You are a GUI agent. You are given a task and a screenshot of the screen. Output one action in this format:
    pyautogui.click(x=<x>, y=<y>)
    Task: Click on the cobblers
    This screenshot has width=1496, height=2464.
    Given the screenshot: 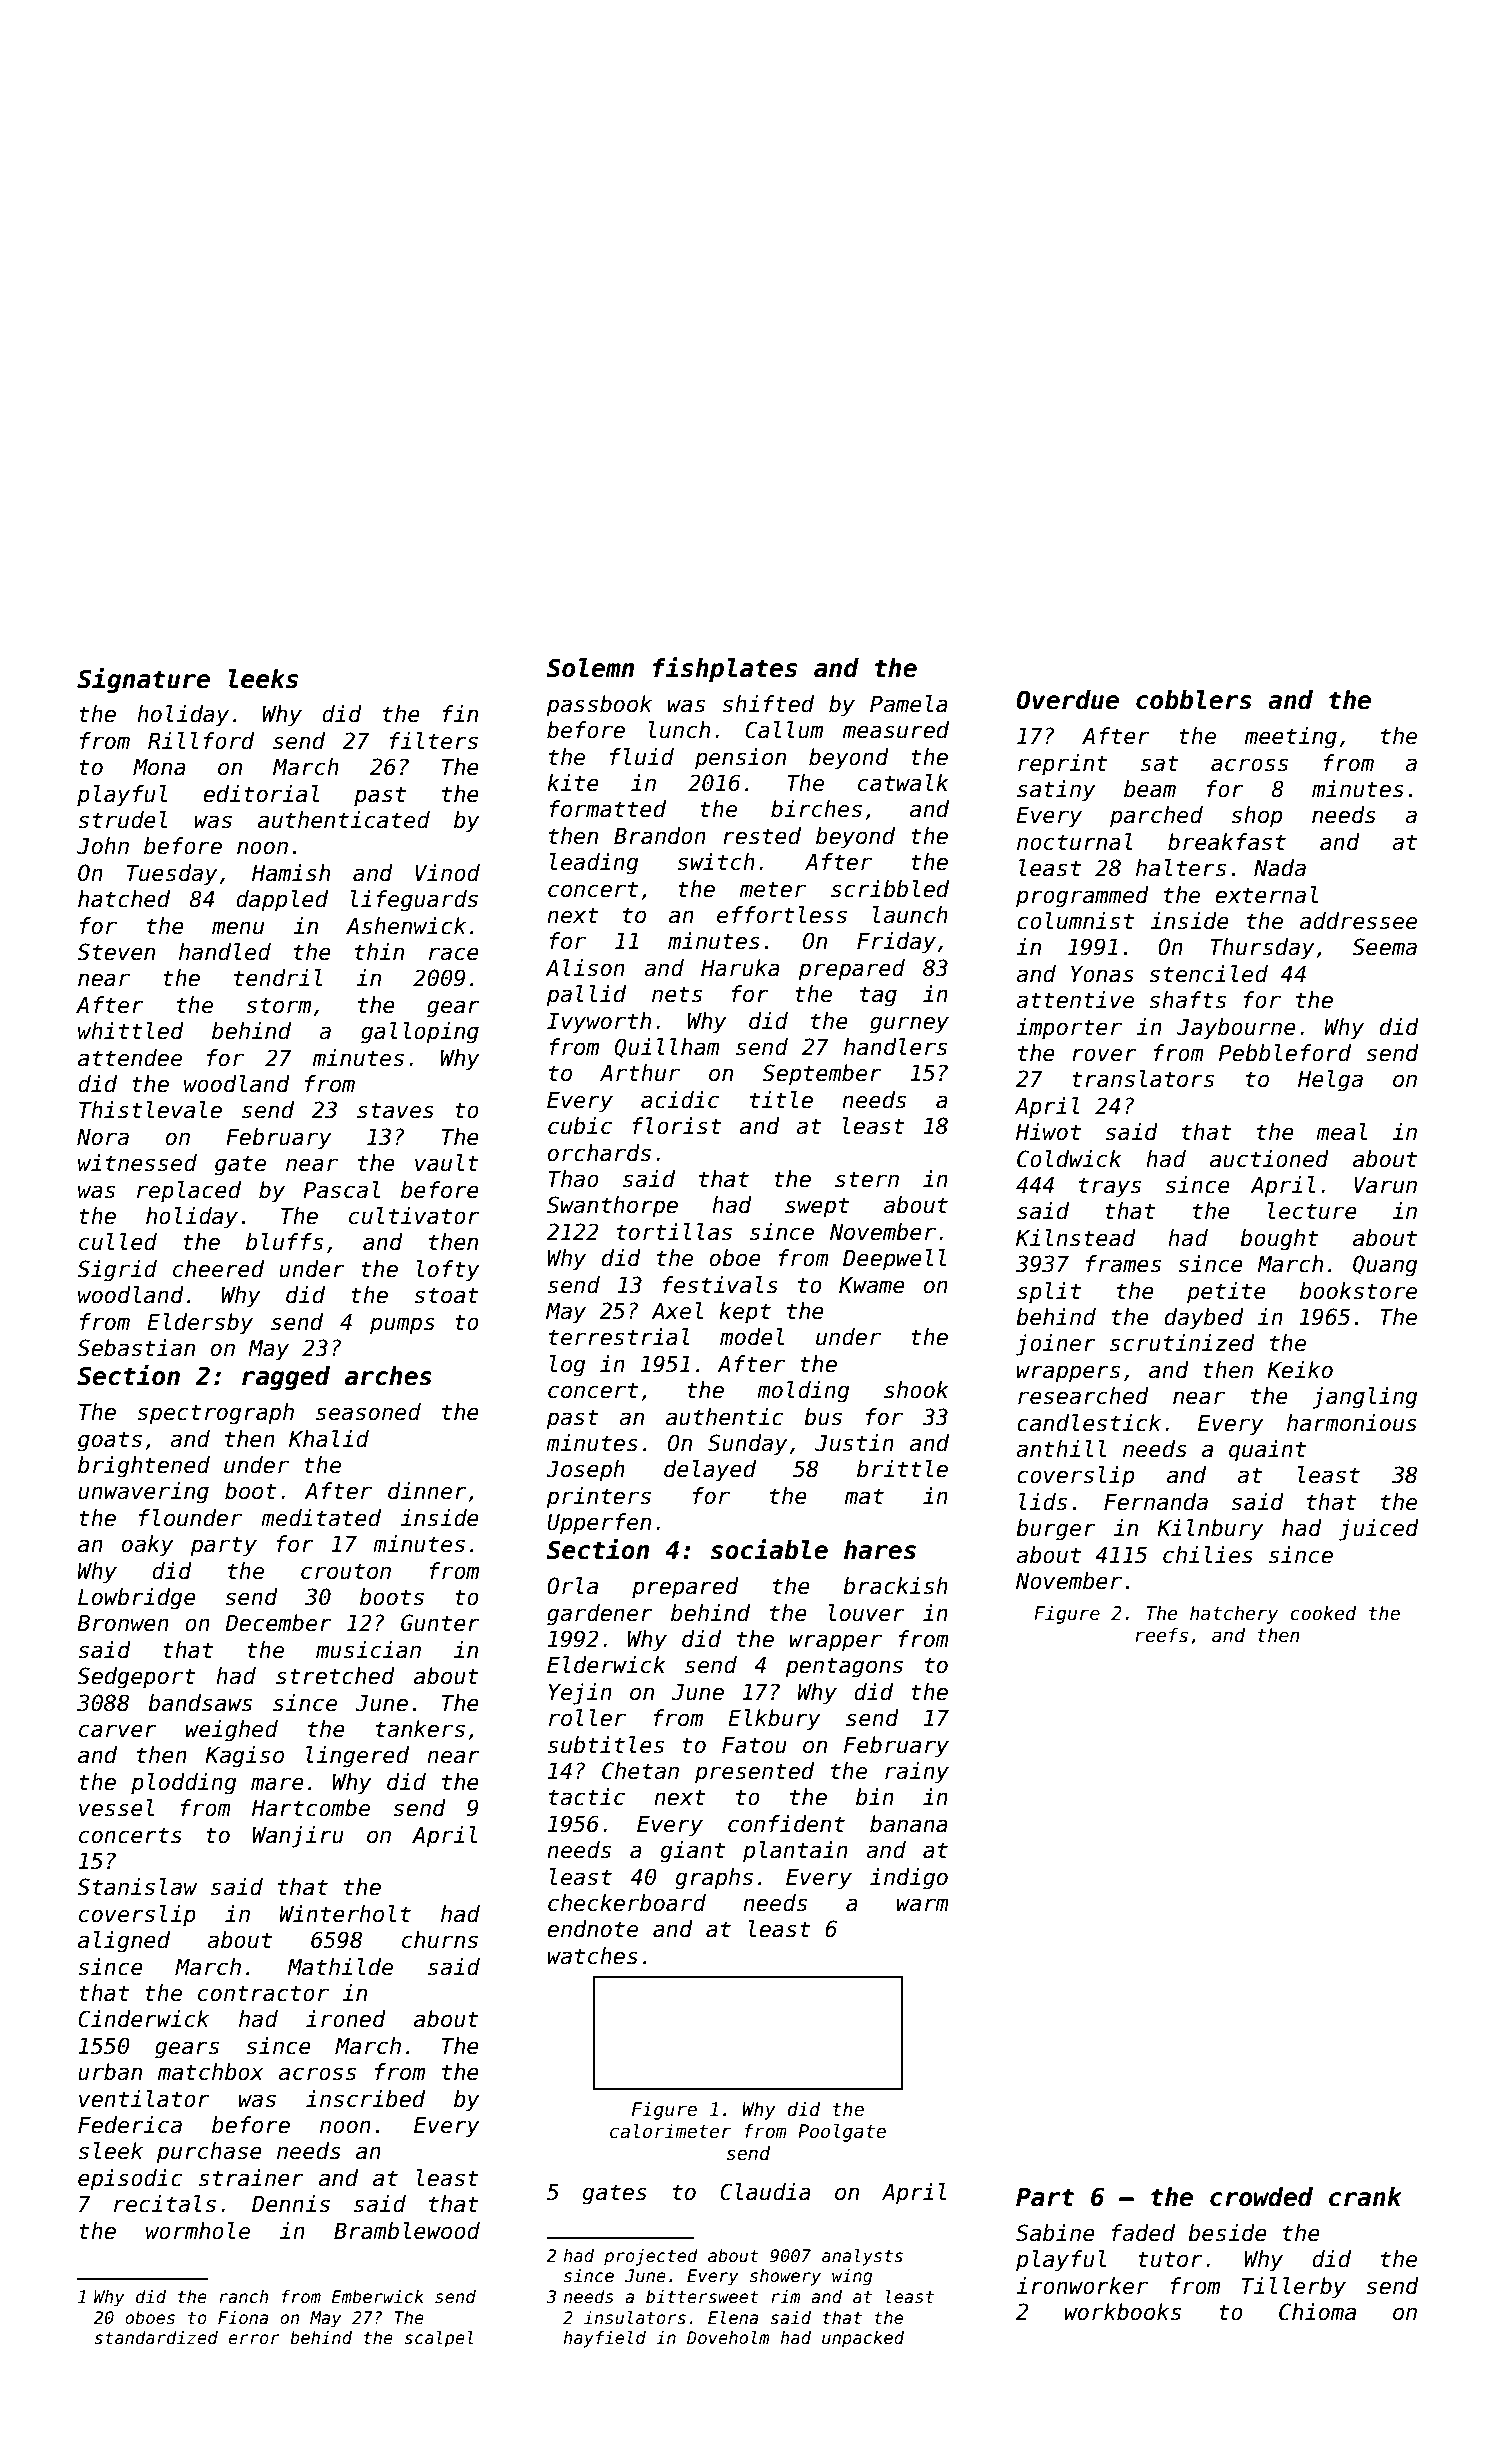 What is the action you would take?
    pyautogui.click(x=1194, y=700)
